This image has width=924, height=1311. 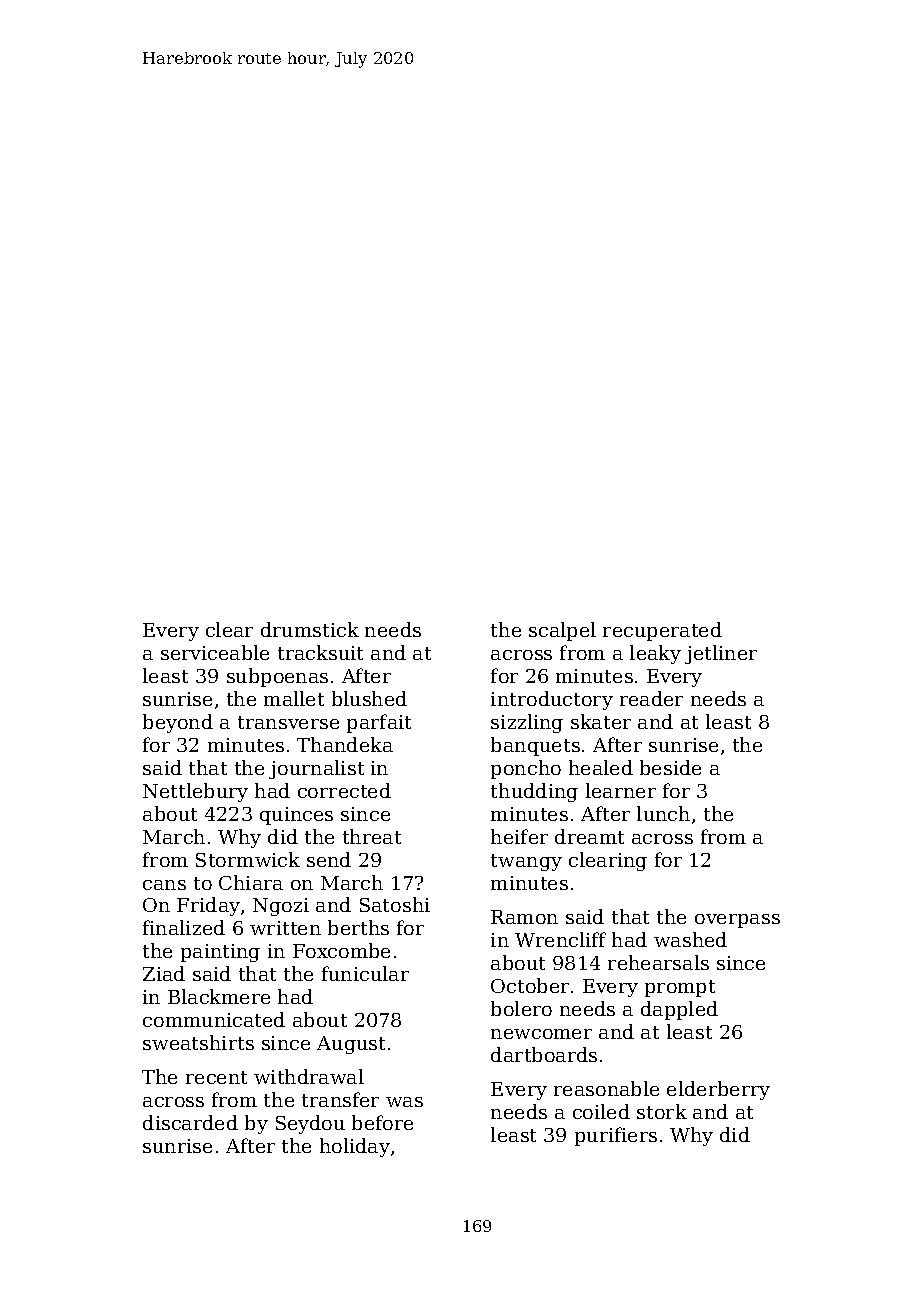 I want to click on lunch, so click(x=663, y=813).
